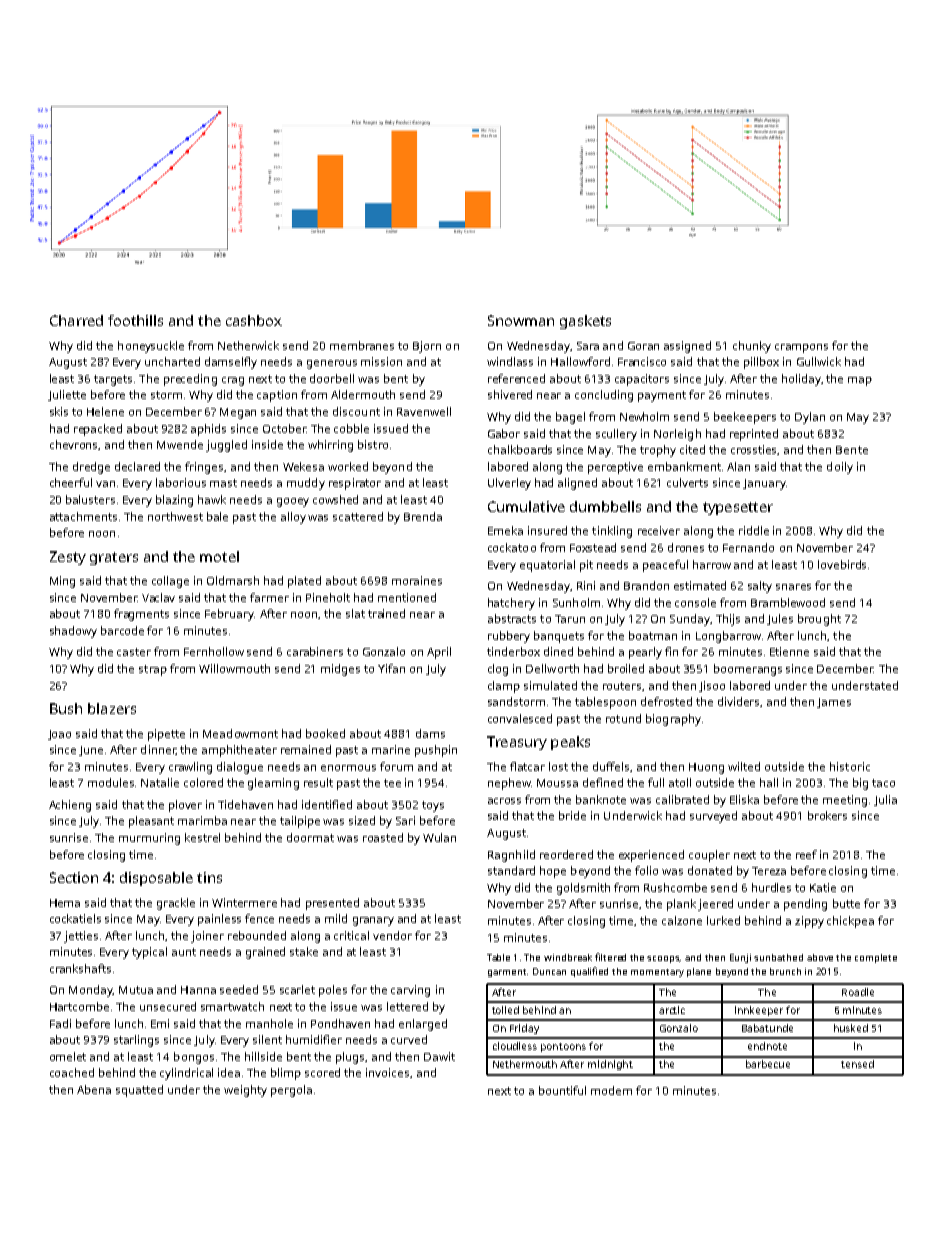 The height and width of the screenshot is (1233, 952). Describe the element at coordinates (745, 418) in the screenshot. I see `beekeepers` at that location.
